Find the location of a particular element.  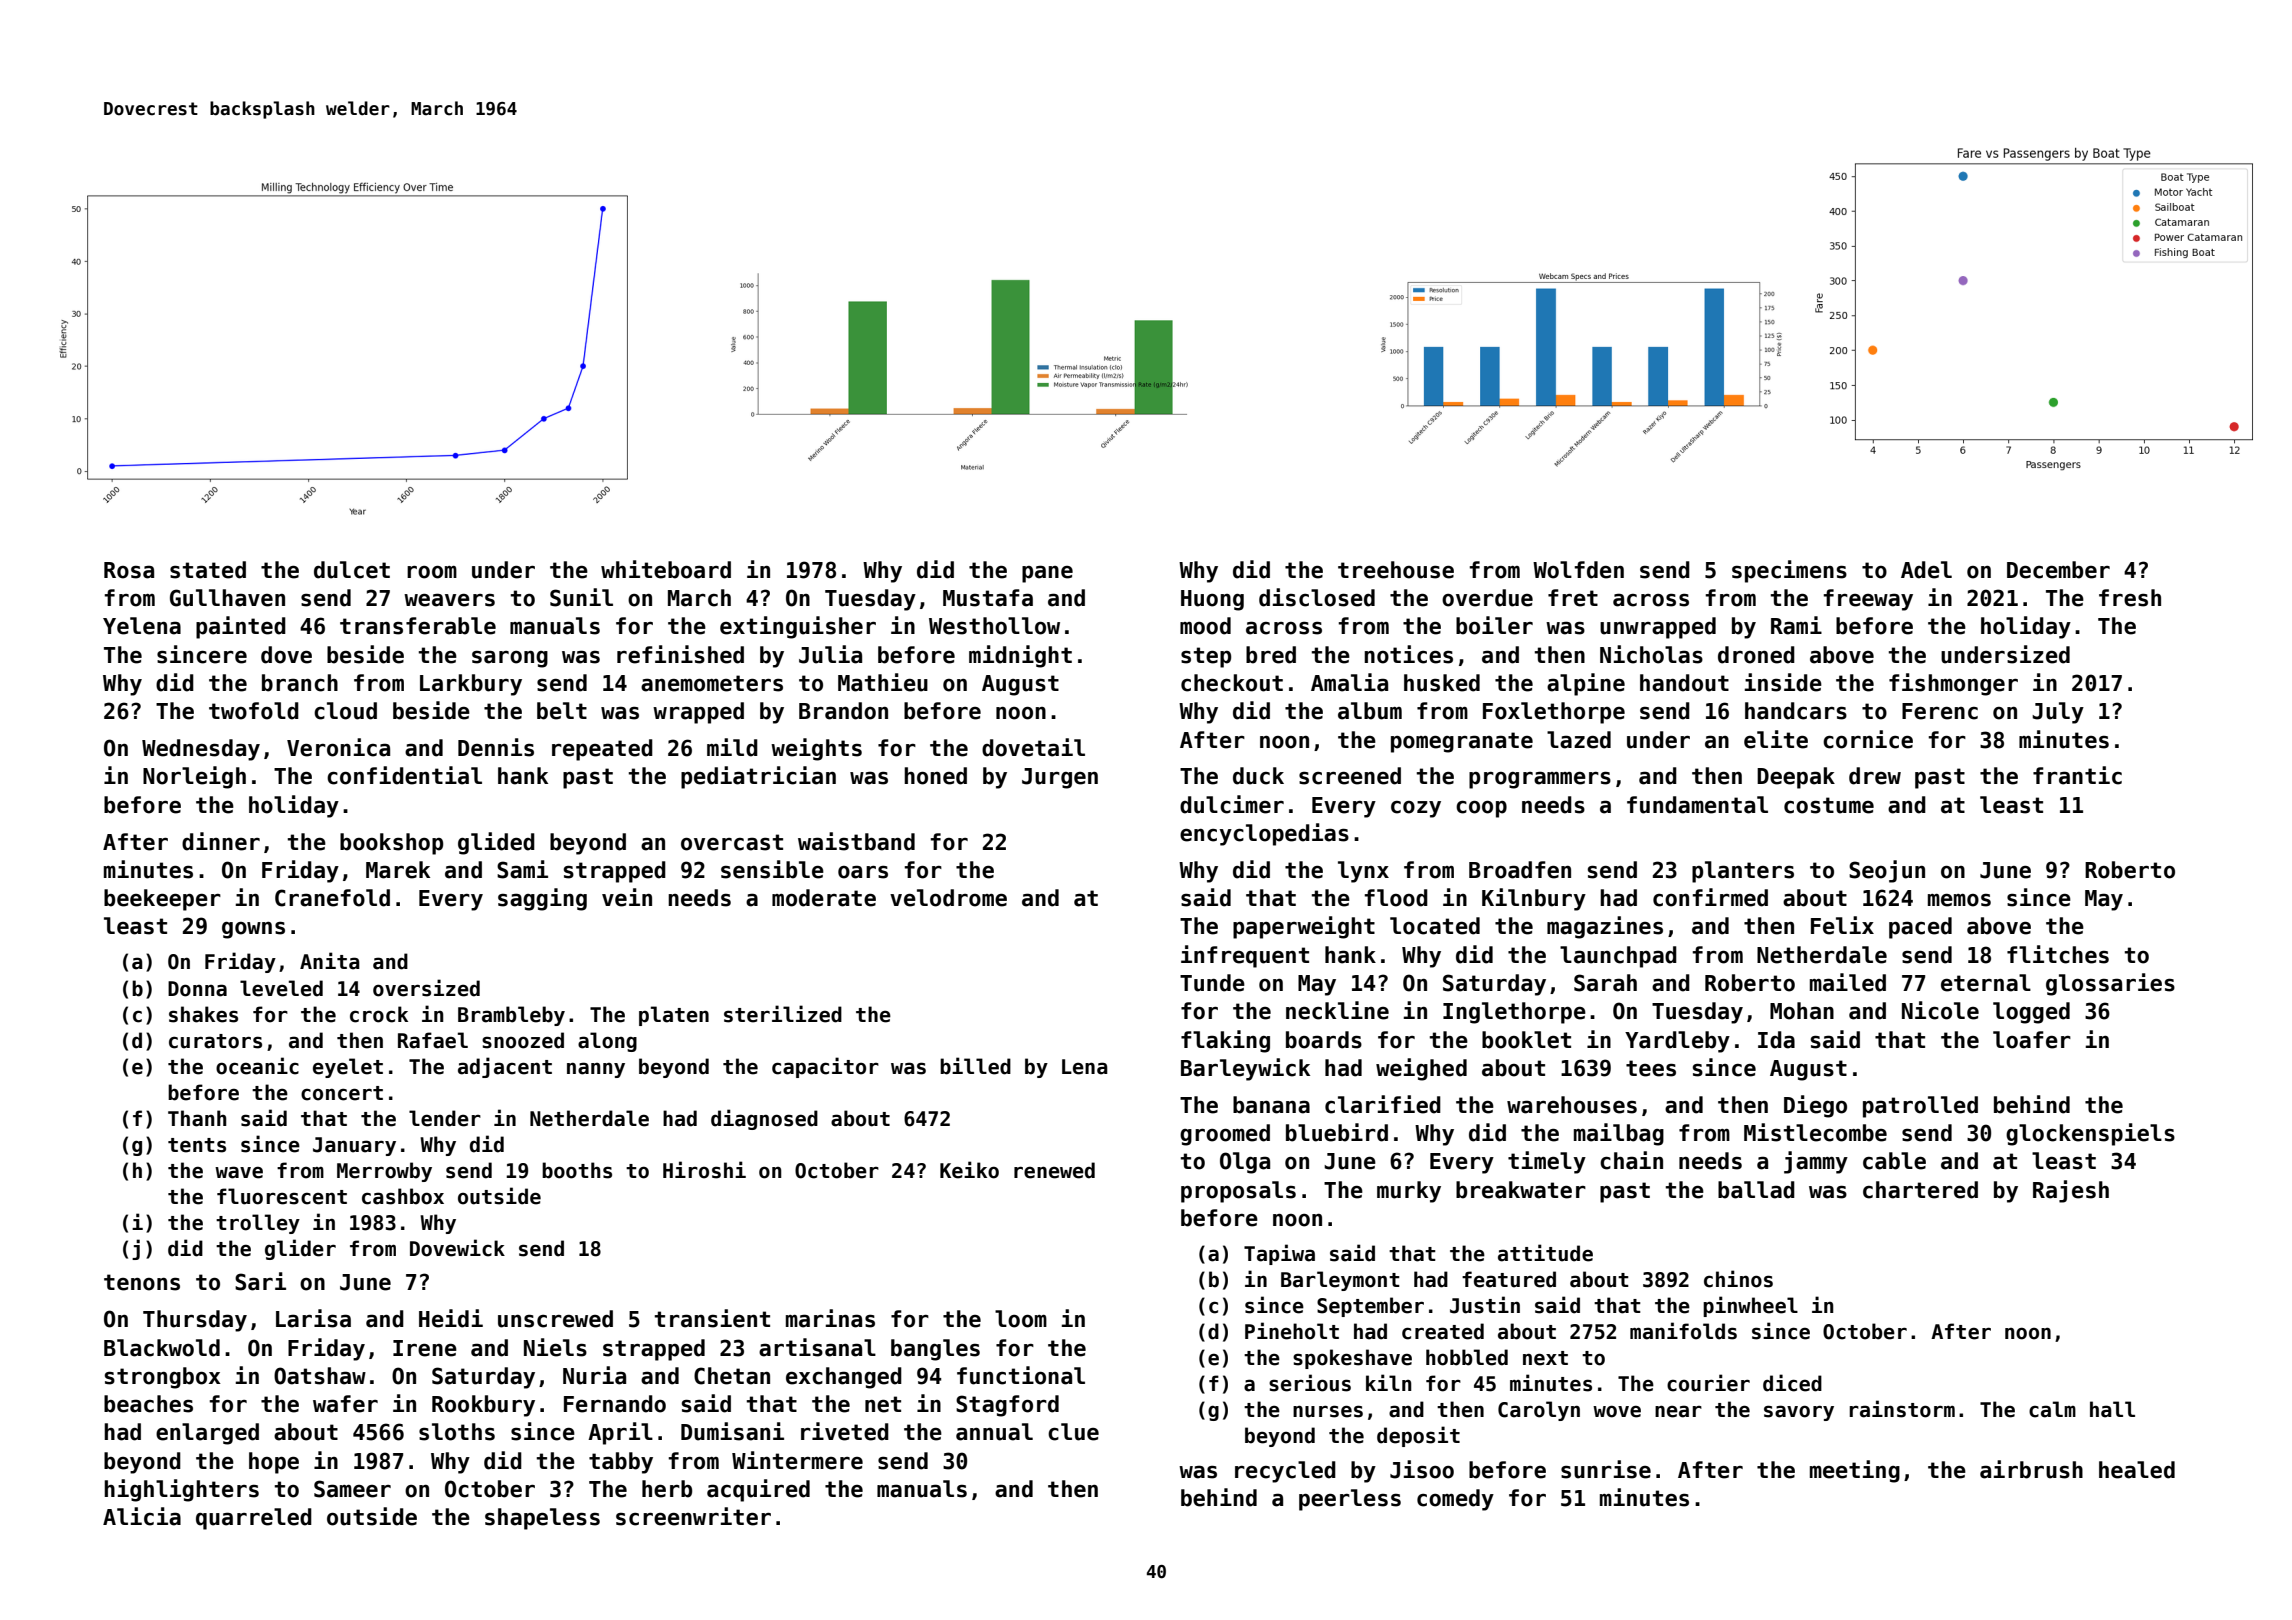

nurses is located at coordinates (1328, 1411).
